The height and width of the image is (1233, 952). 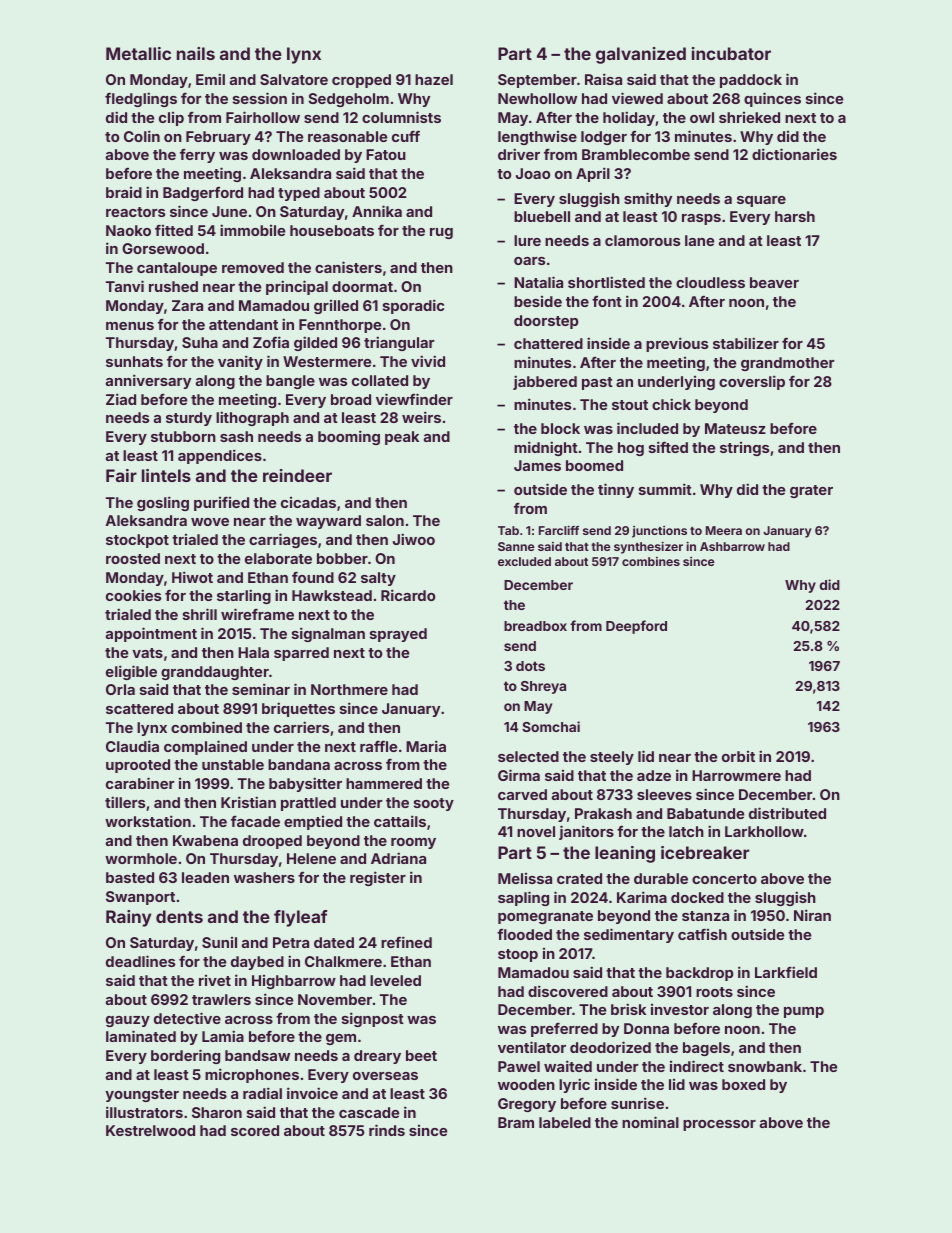 I want to click on downloaded, so click(x=296, y=154).
